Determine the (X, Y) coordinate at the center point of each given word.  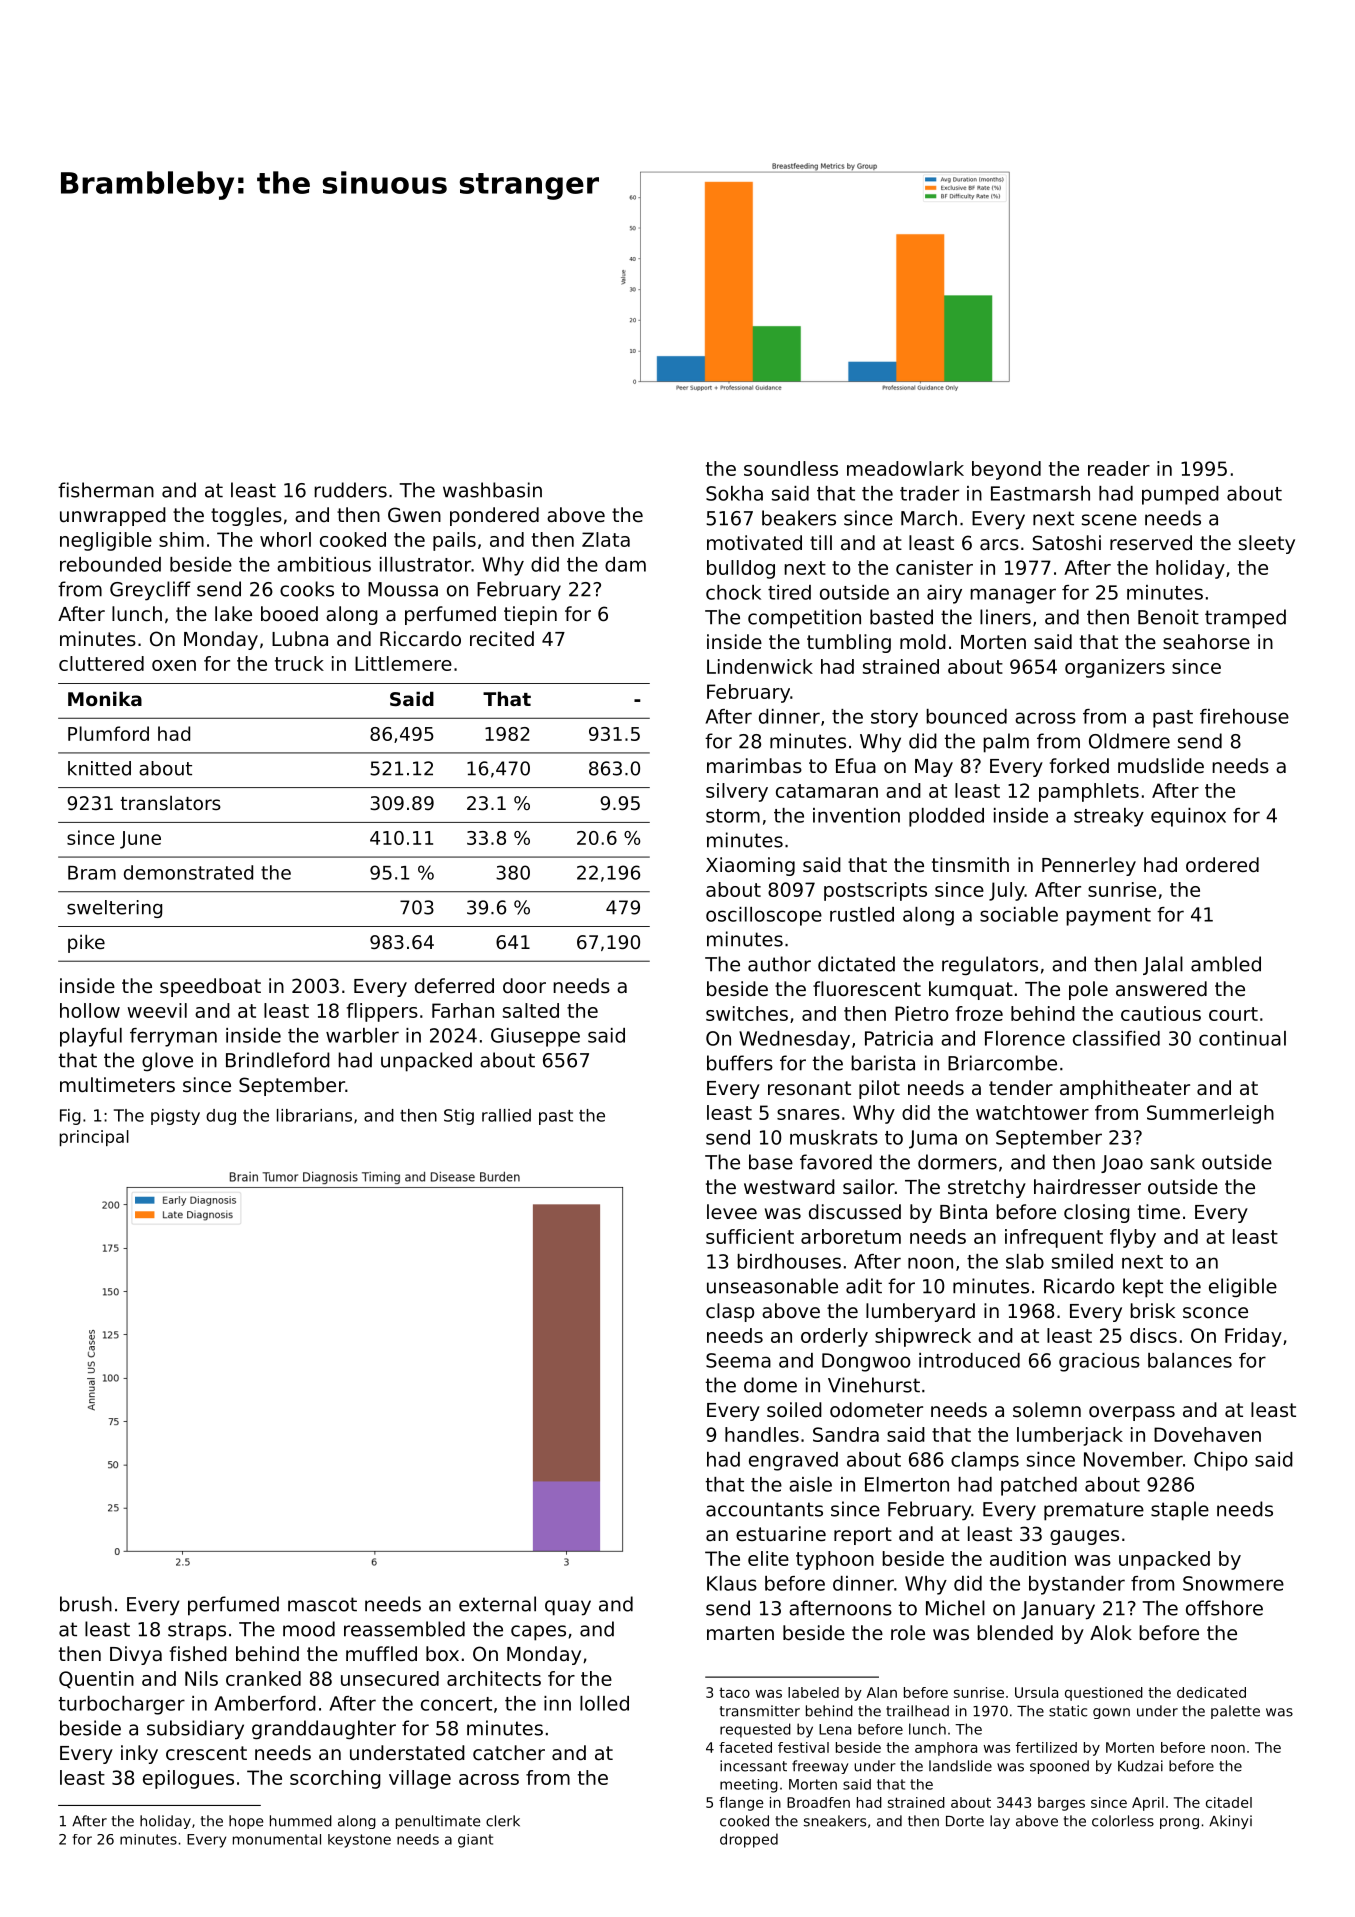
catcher (509, 1753)
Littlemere (403, 663)
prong (1179, 1823)
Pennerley (1089, 866)
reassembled (404, 1629)
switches (747, 1013)
